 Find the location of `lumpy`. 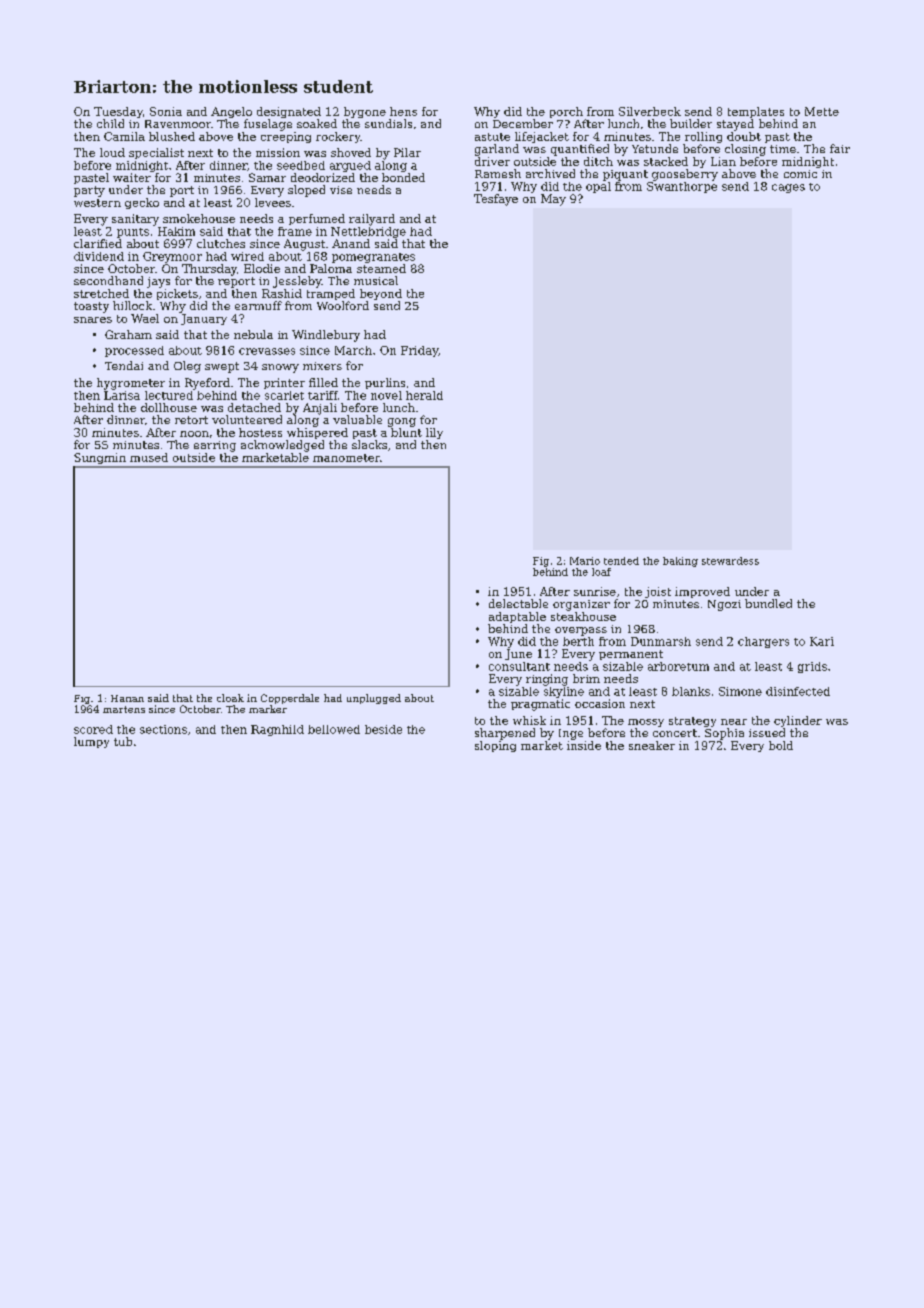

lumpy is located at coordinates (91, 742).
